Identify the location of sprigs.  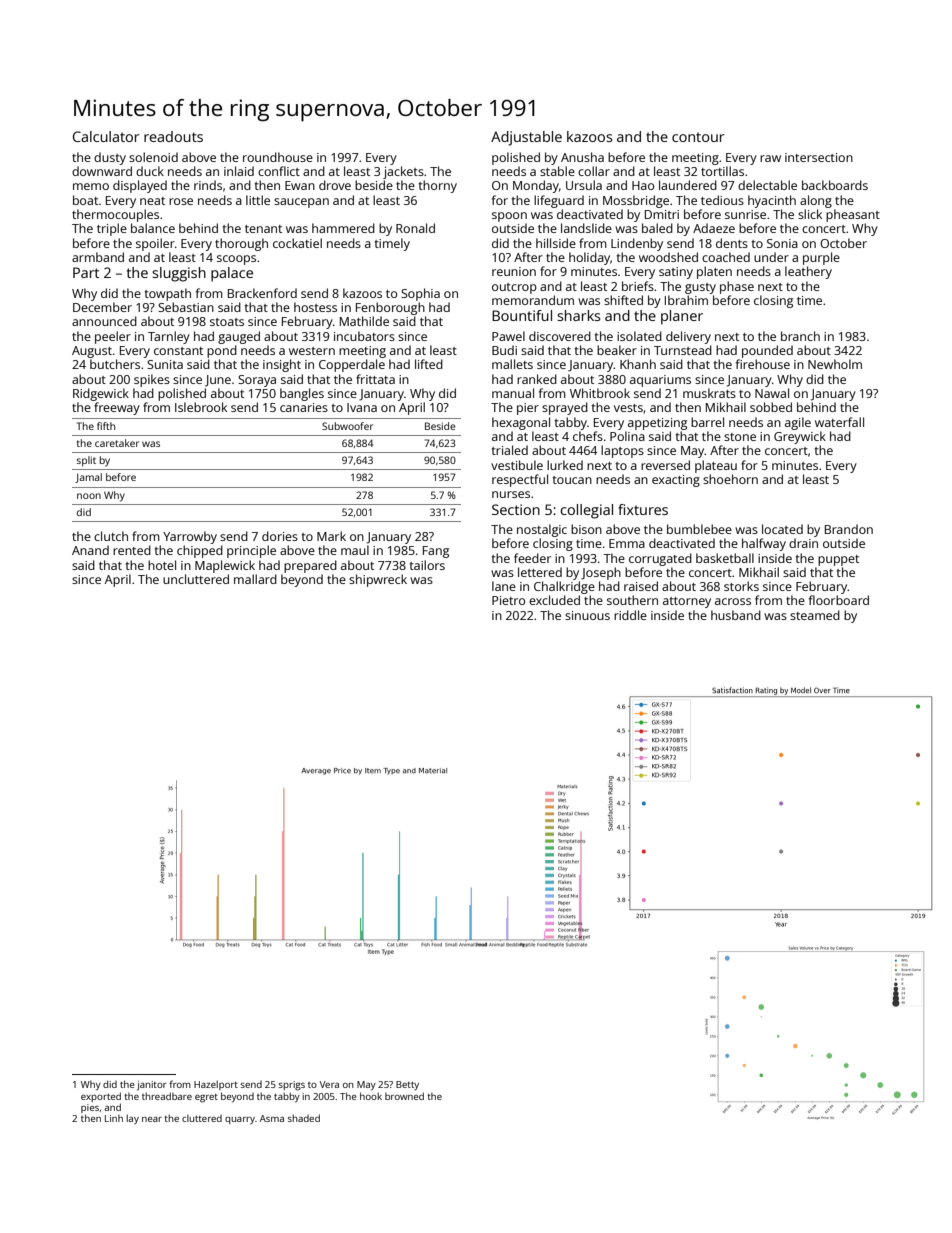
(292, 1086).
